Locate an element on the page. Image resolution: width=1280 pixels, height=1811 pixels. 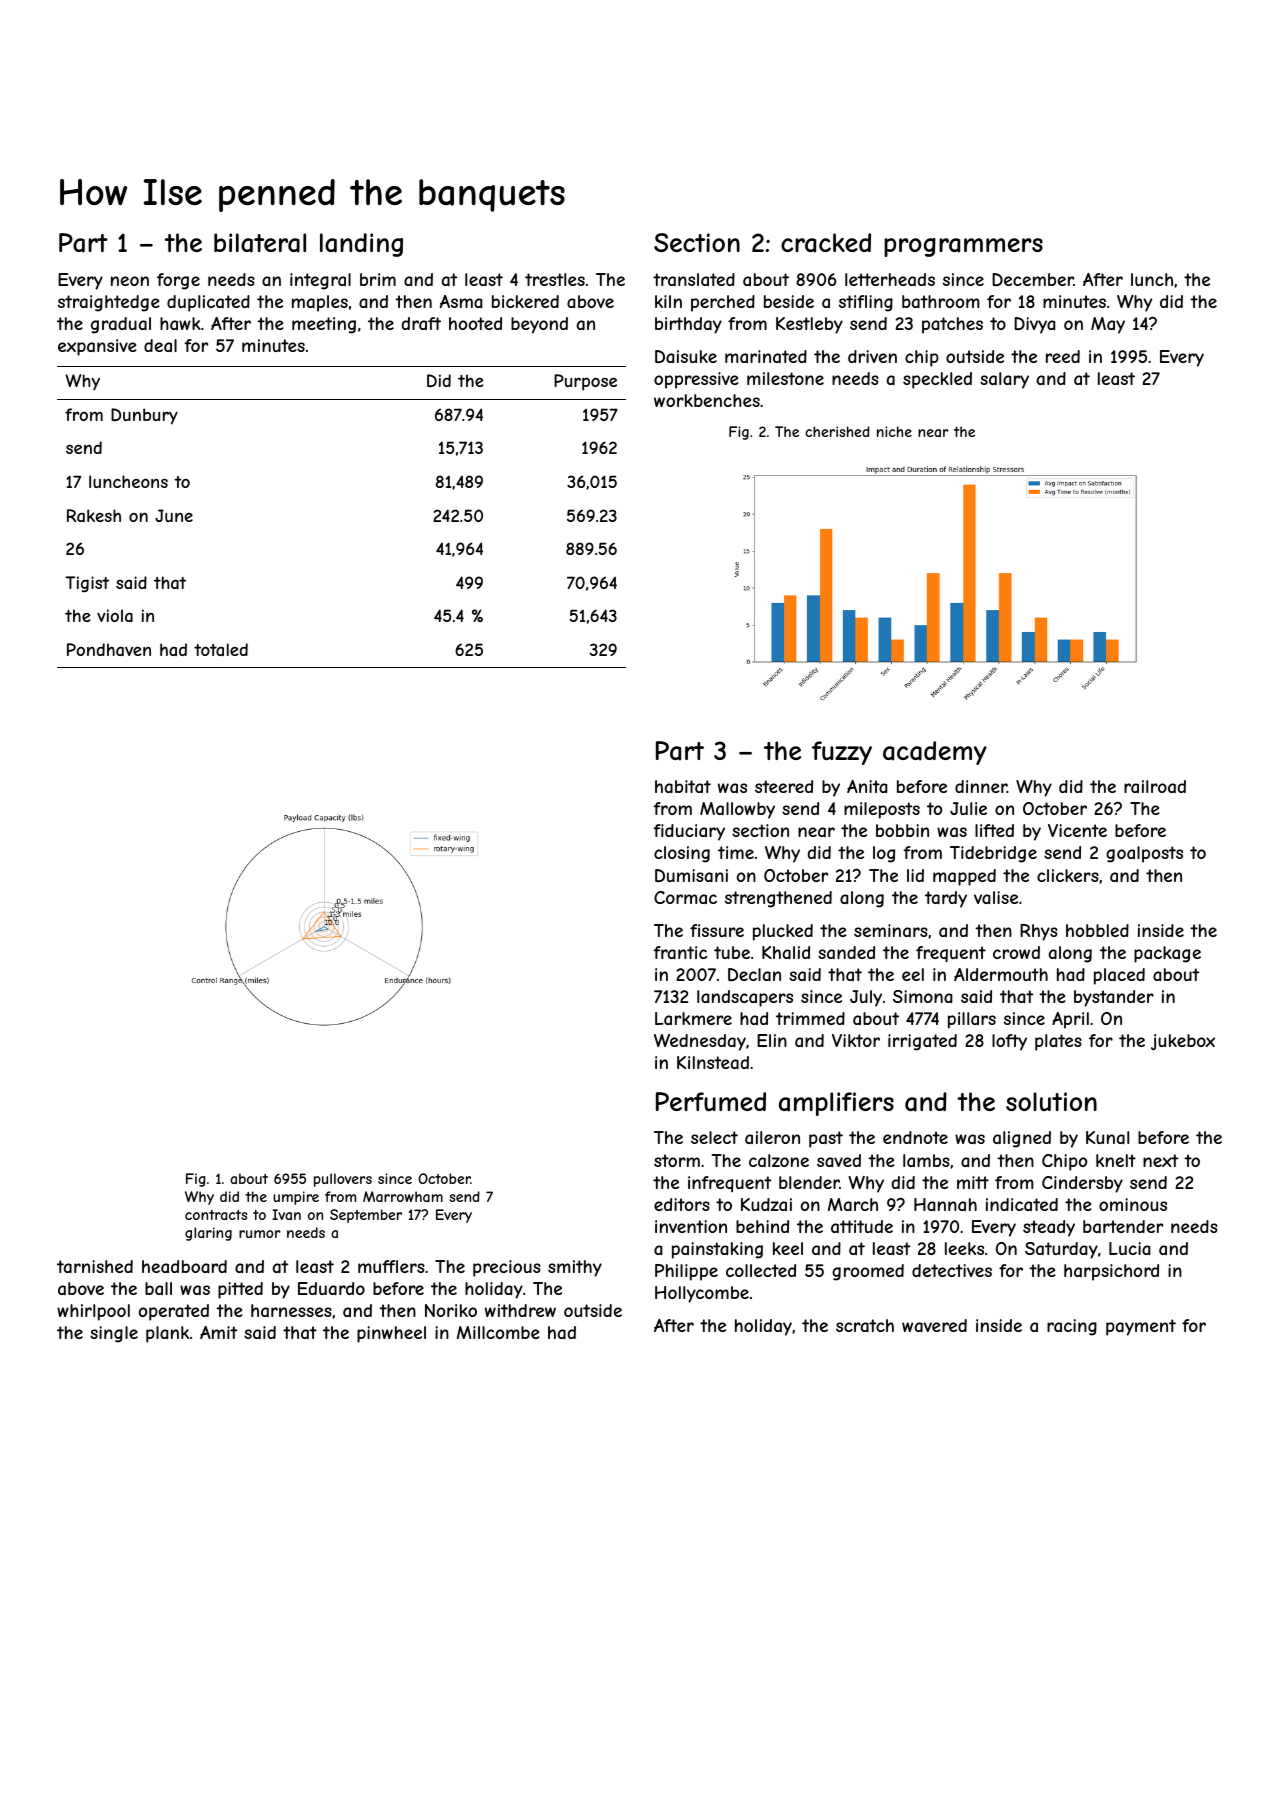
single is located at coordinates (114, 1334).
